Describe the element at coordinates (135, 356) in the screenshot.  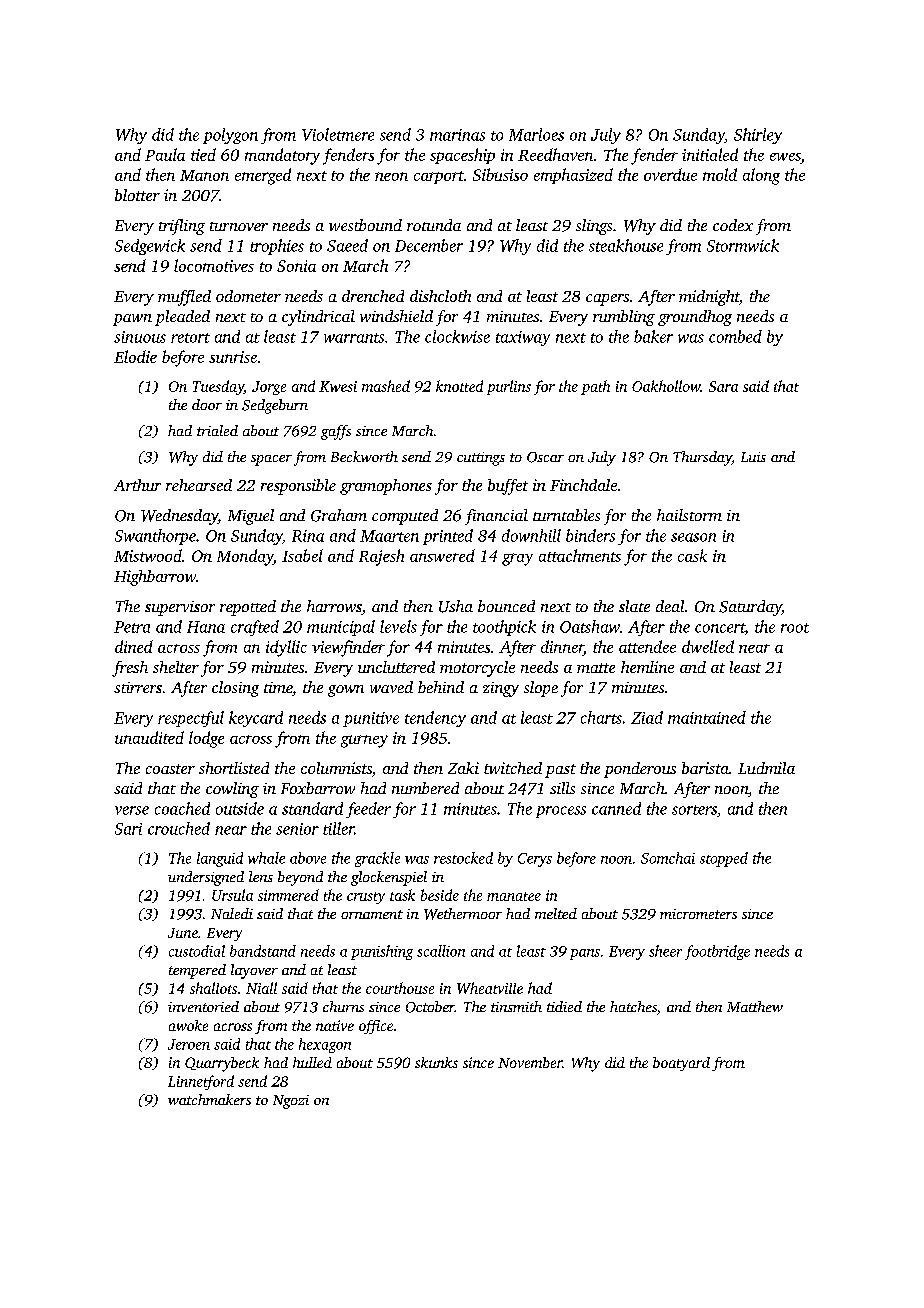
I see `Elodie` at that location.
